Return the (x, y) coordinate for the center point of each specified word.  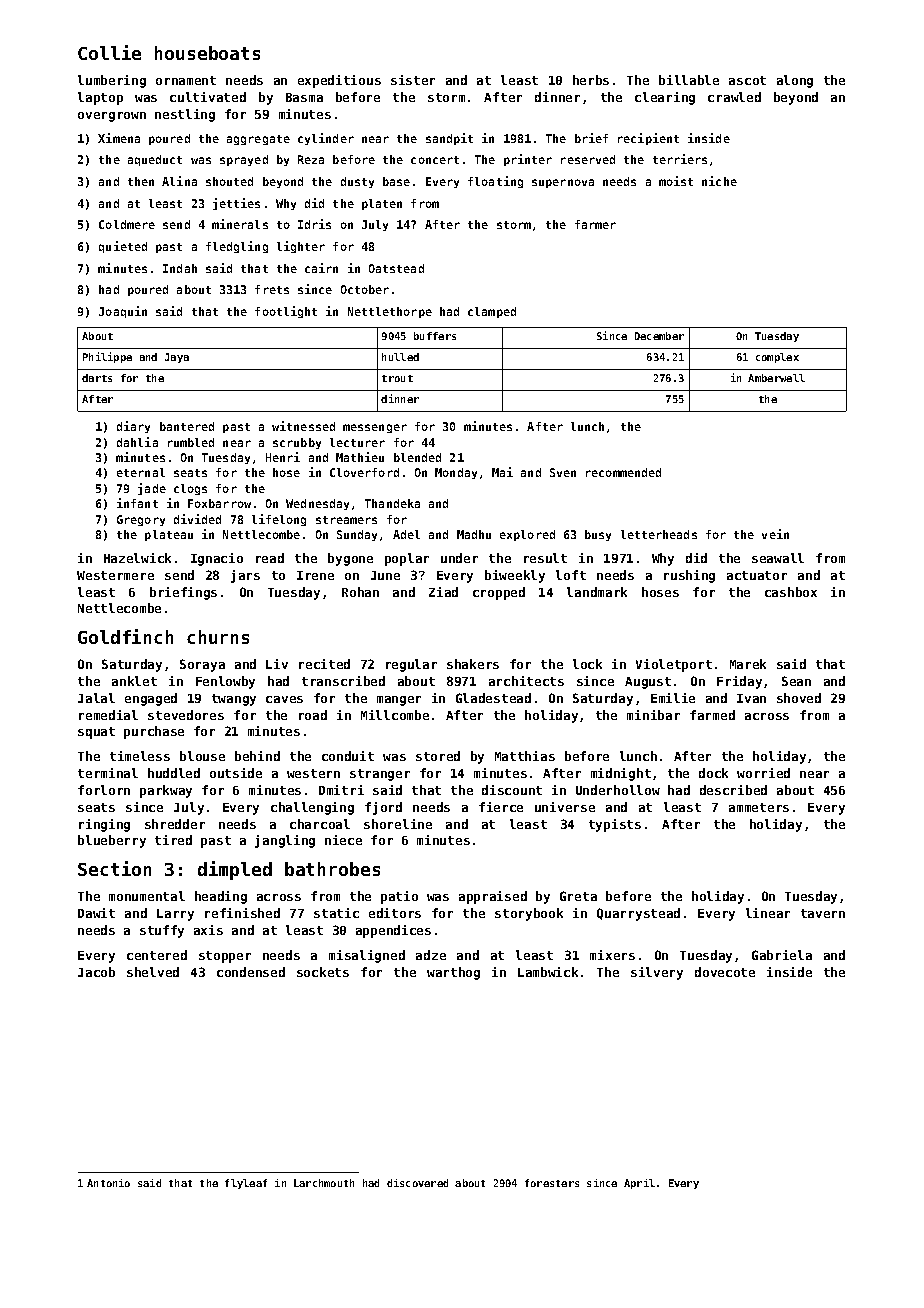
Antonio (108, 1183)
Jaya (177, 358)
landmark (597, 592)
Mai (502, 472)
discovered (417, 1183)
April (639, 1184)
